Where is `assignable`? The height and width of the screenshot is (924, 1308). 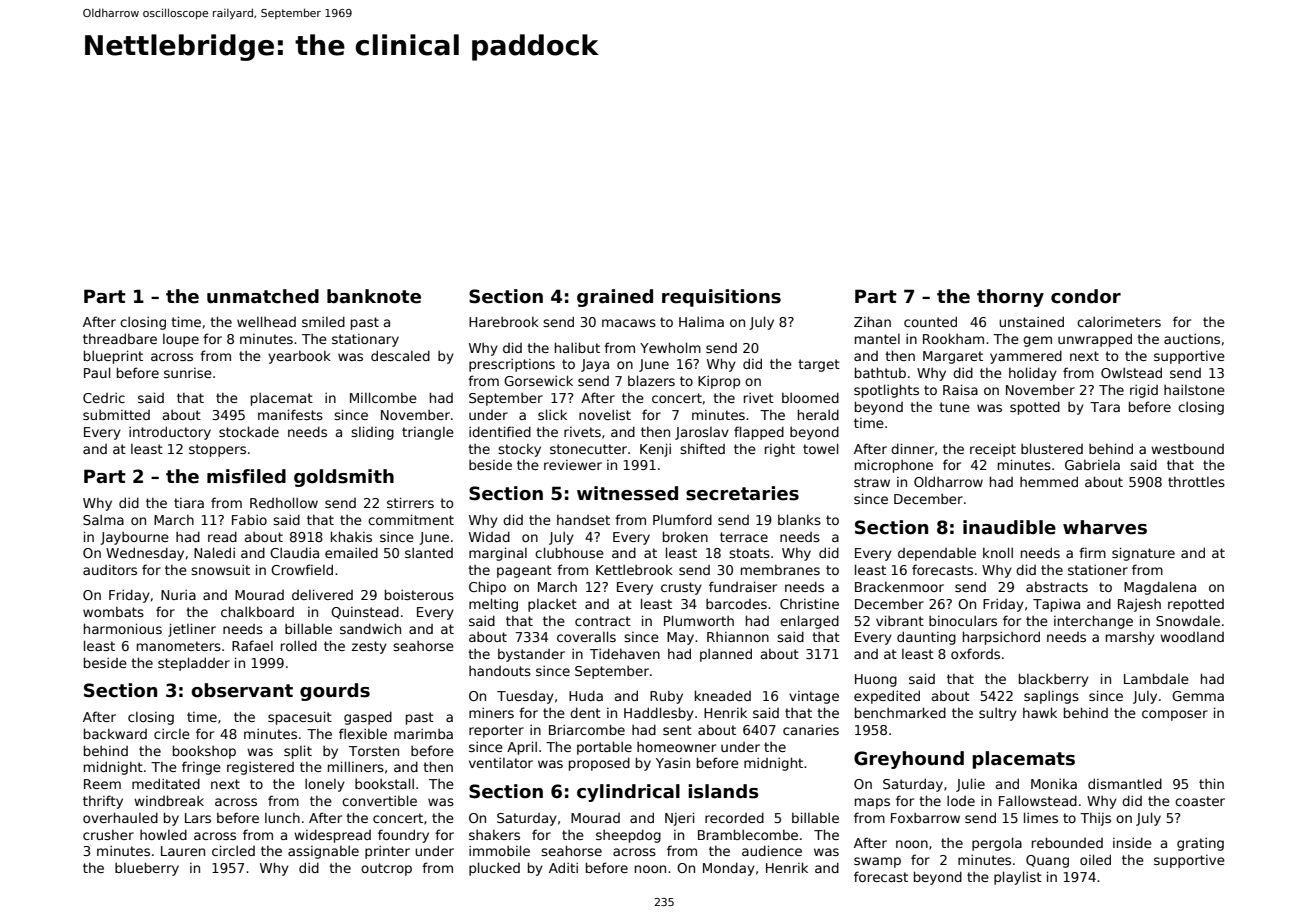 assignable is located at coordinates (323, 852).
